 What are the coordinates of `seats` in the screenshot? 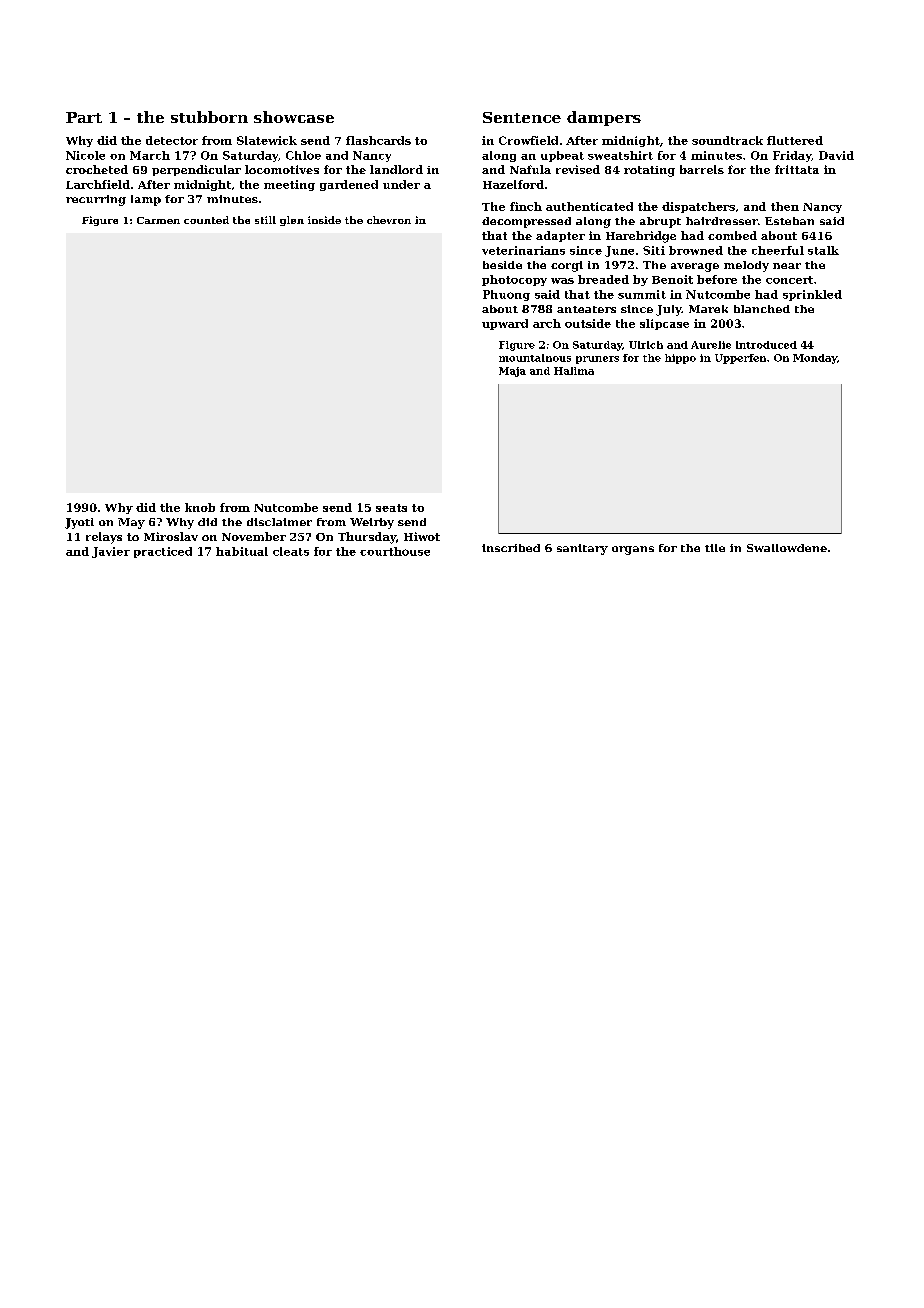 It's located at (391, 508).
